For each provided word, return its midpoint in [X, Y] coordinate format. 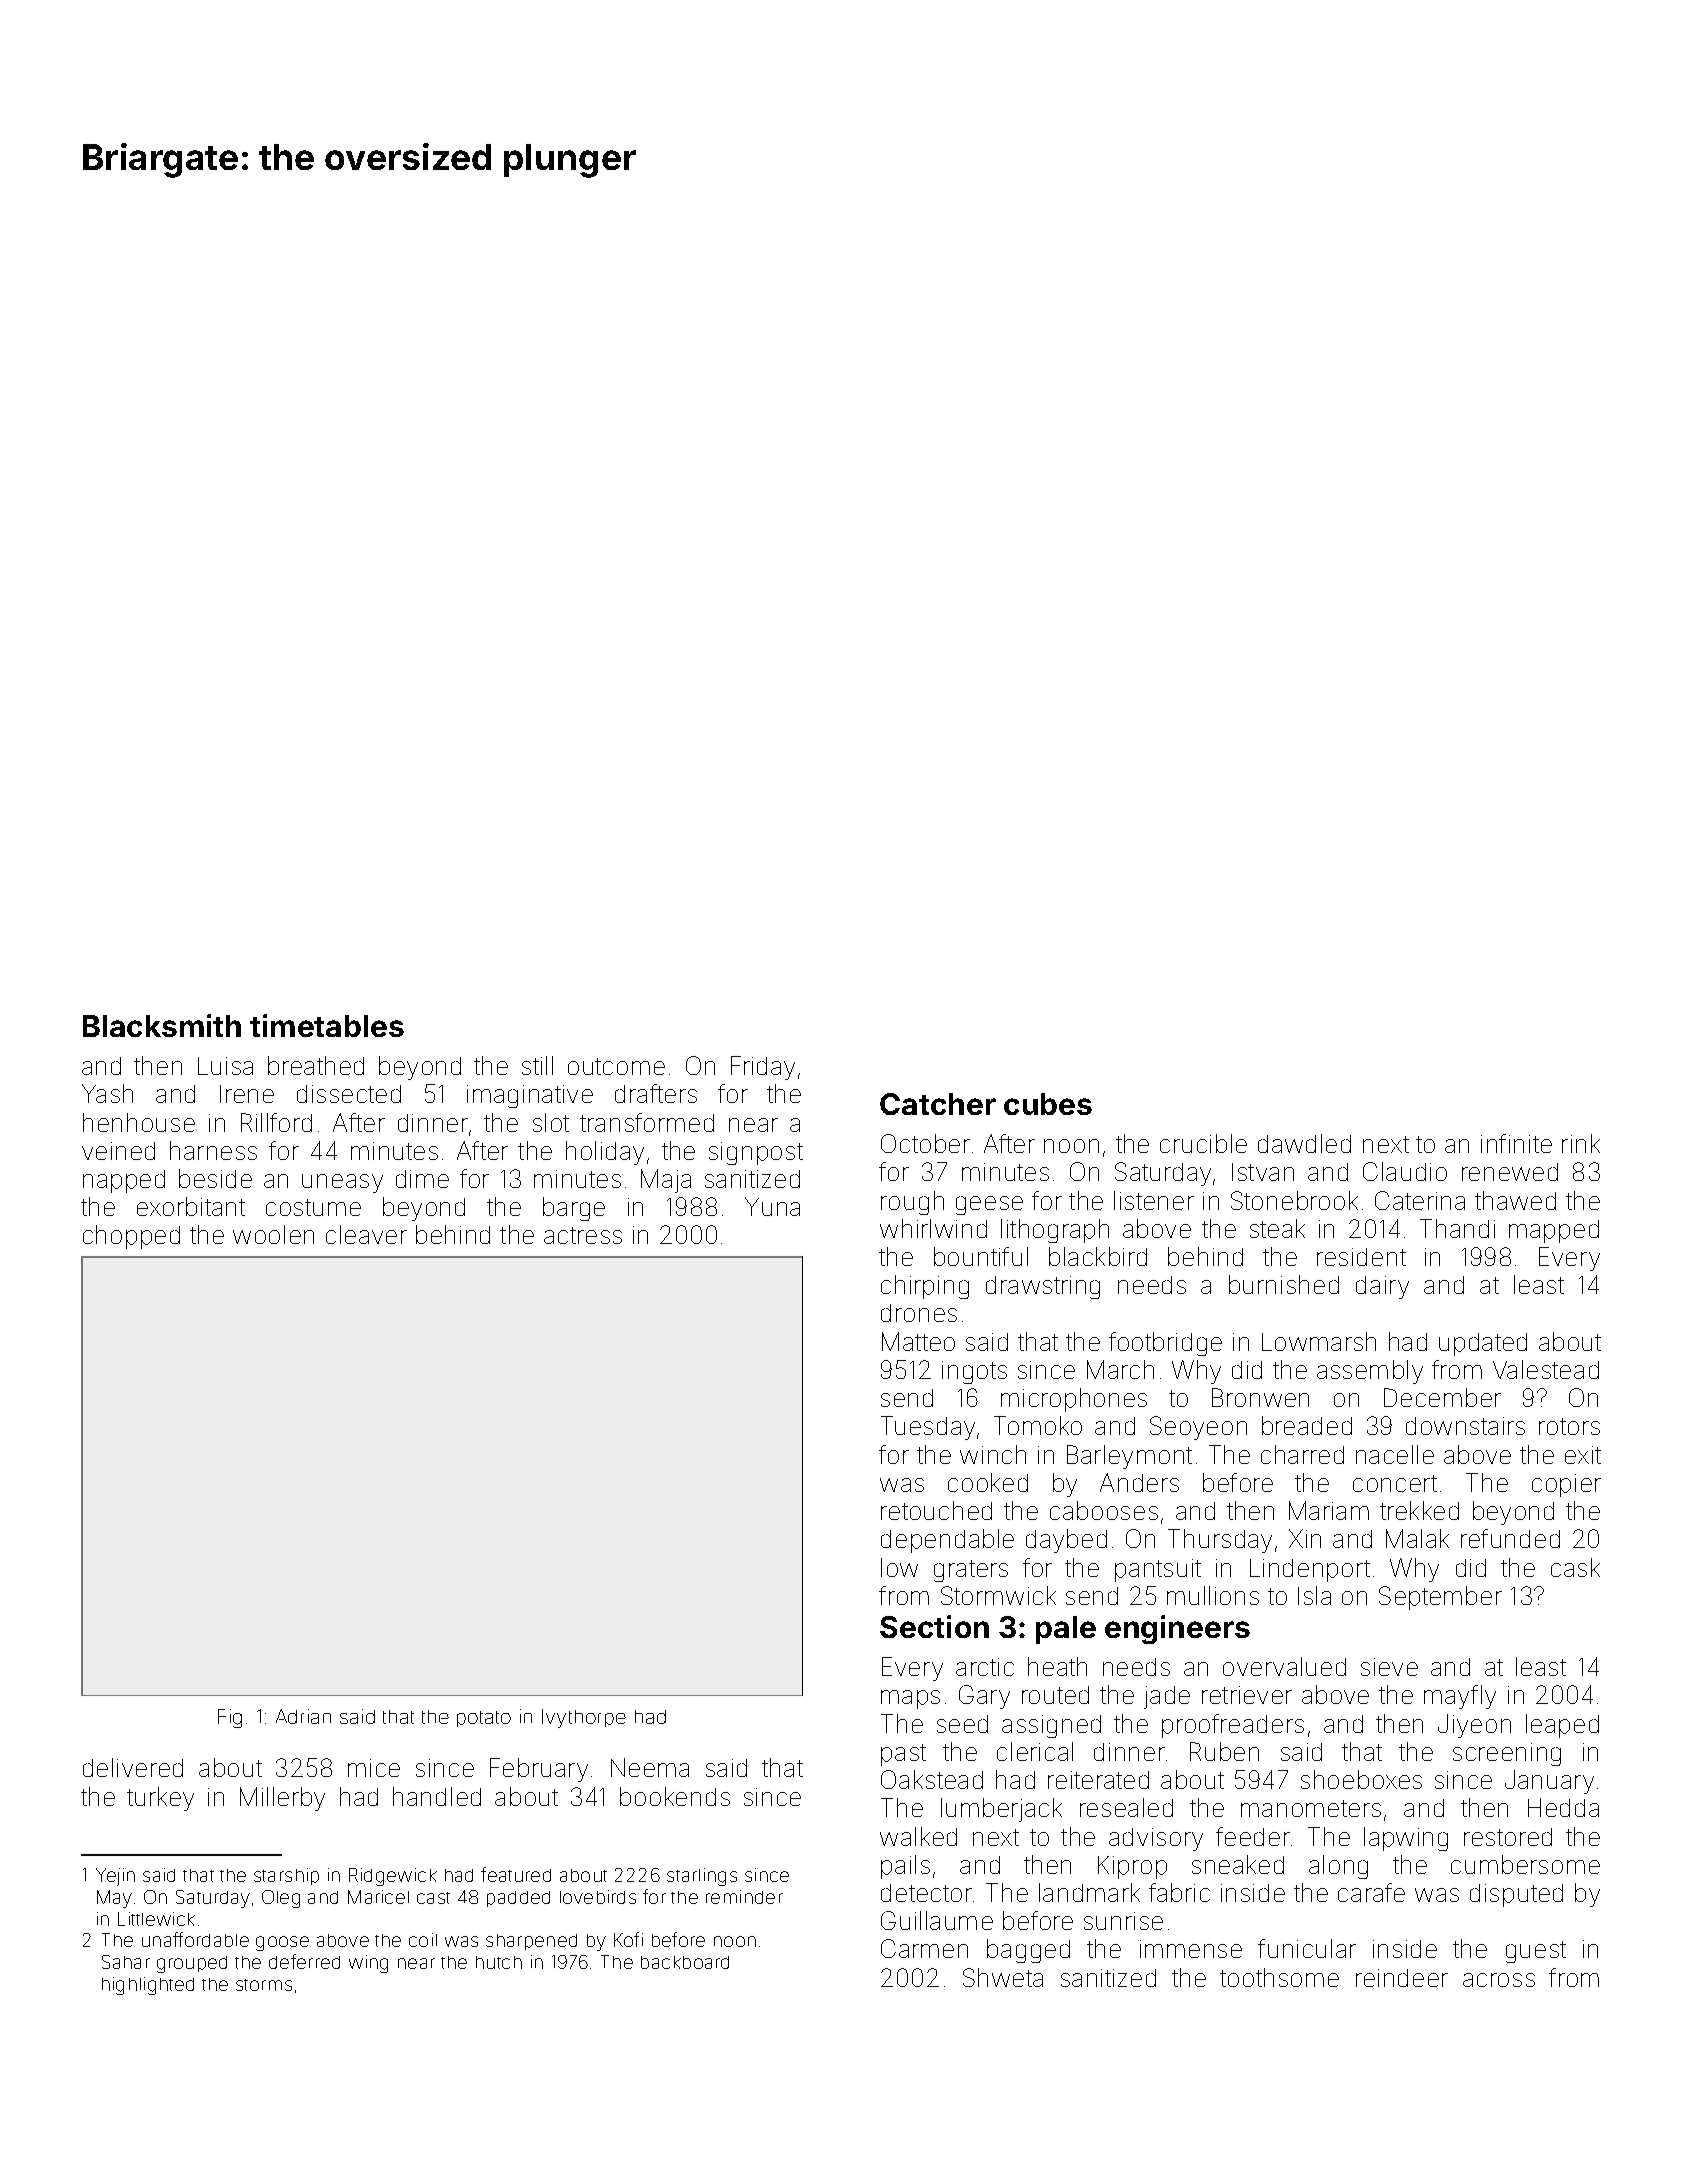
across [1499, 1980]
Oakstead [932, 1779]
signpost [756, 1153]
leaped [1562, 1726]
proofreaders [1233, 1726]
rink [1581, 1143]
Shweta [1003, 1977]
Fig [230, 1718]
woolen [273, 1234]
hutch [499, 1962]
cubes [1048, 1104]
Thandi [1457, 1228]
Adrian [303, 1716]
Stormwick [998, 1595]
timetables [327, 1025]
